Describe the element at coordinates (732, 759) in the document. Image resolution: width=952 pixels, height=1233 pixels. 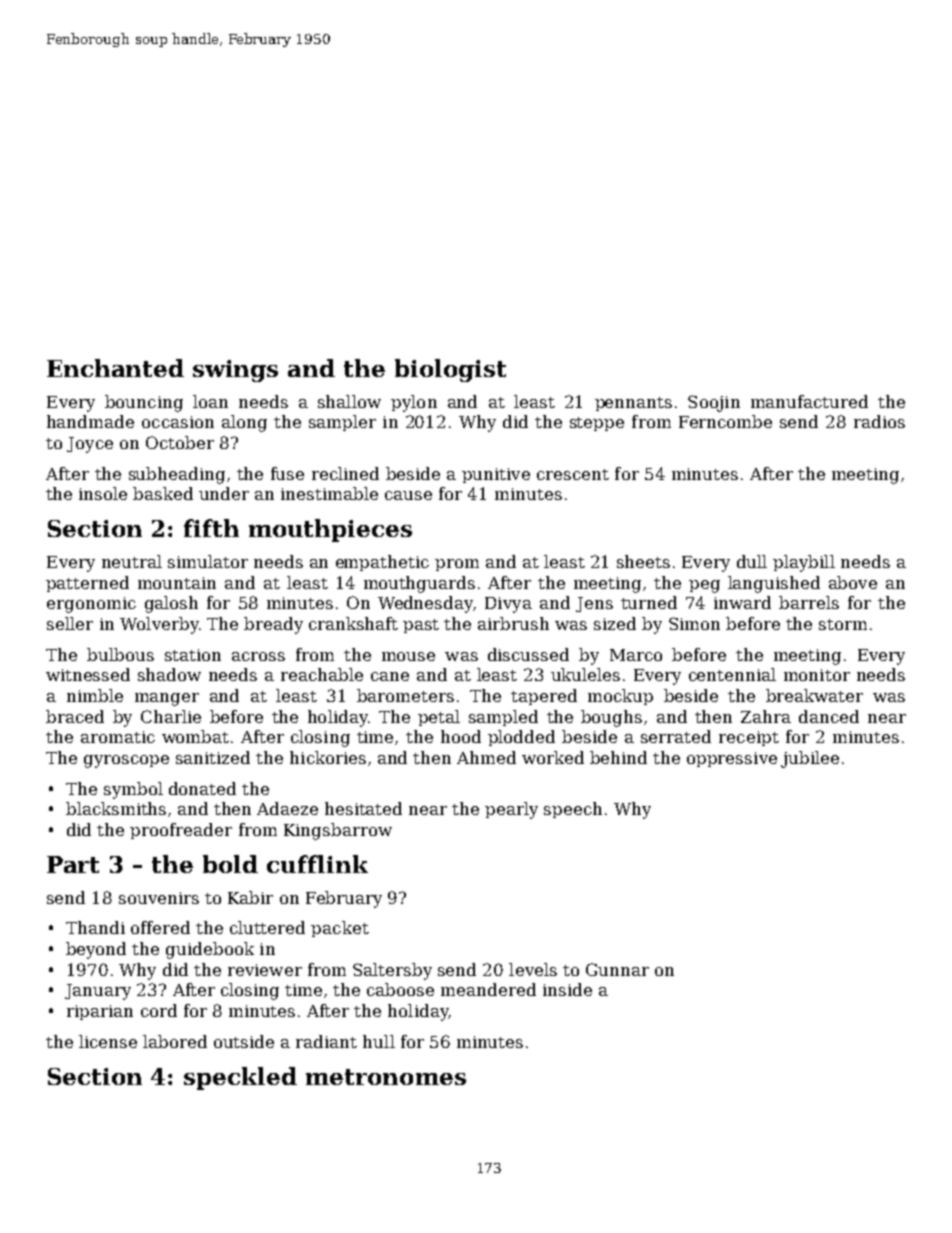
I see `oppressive` at that location.
